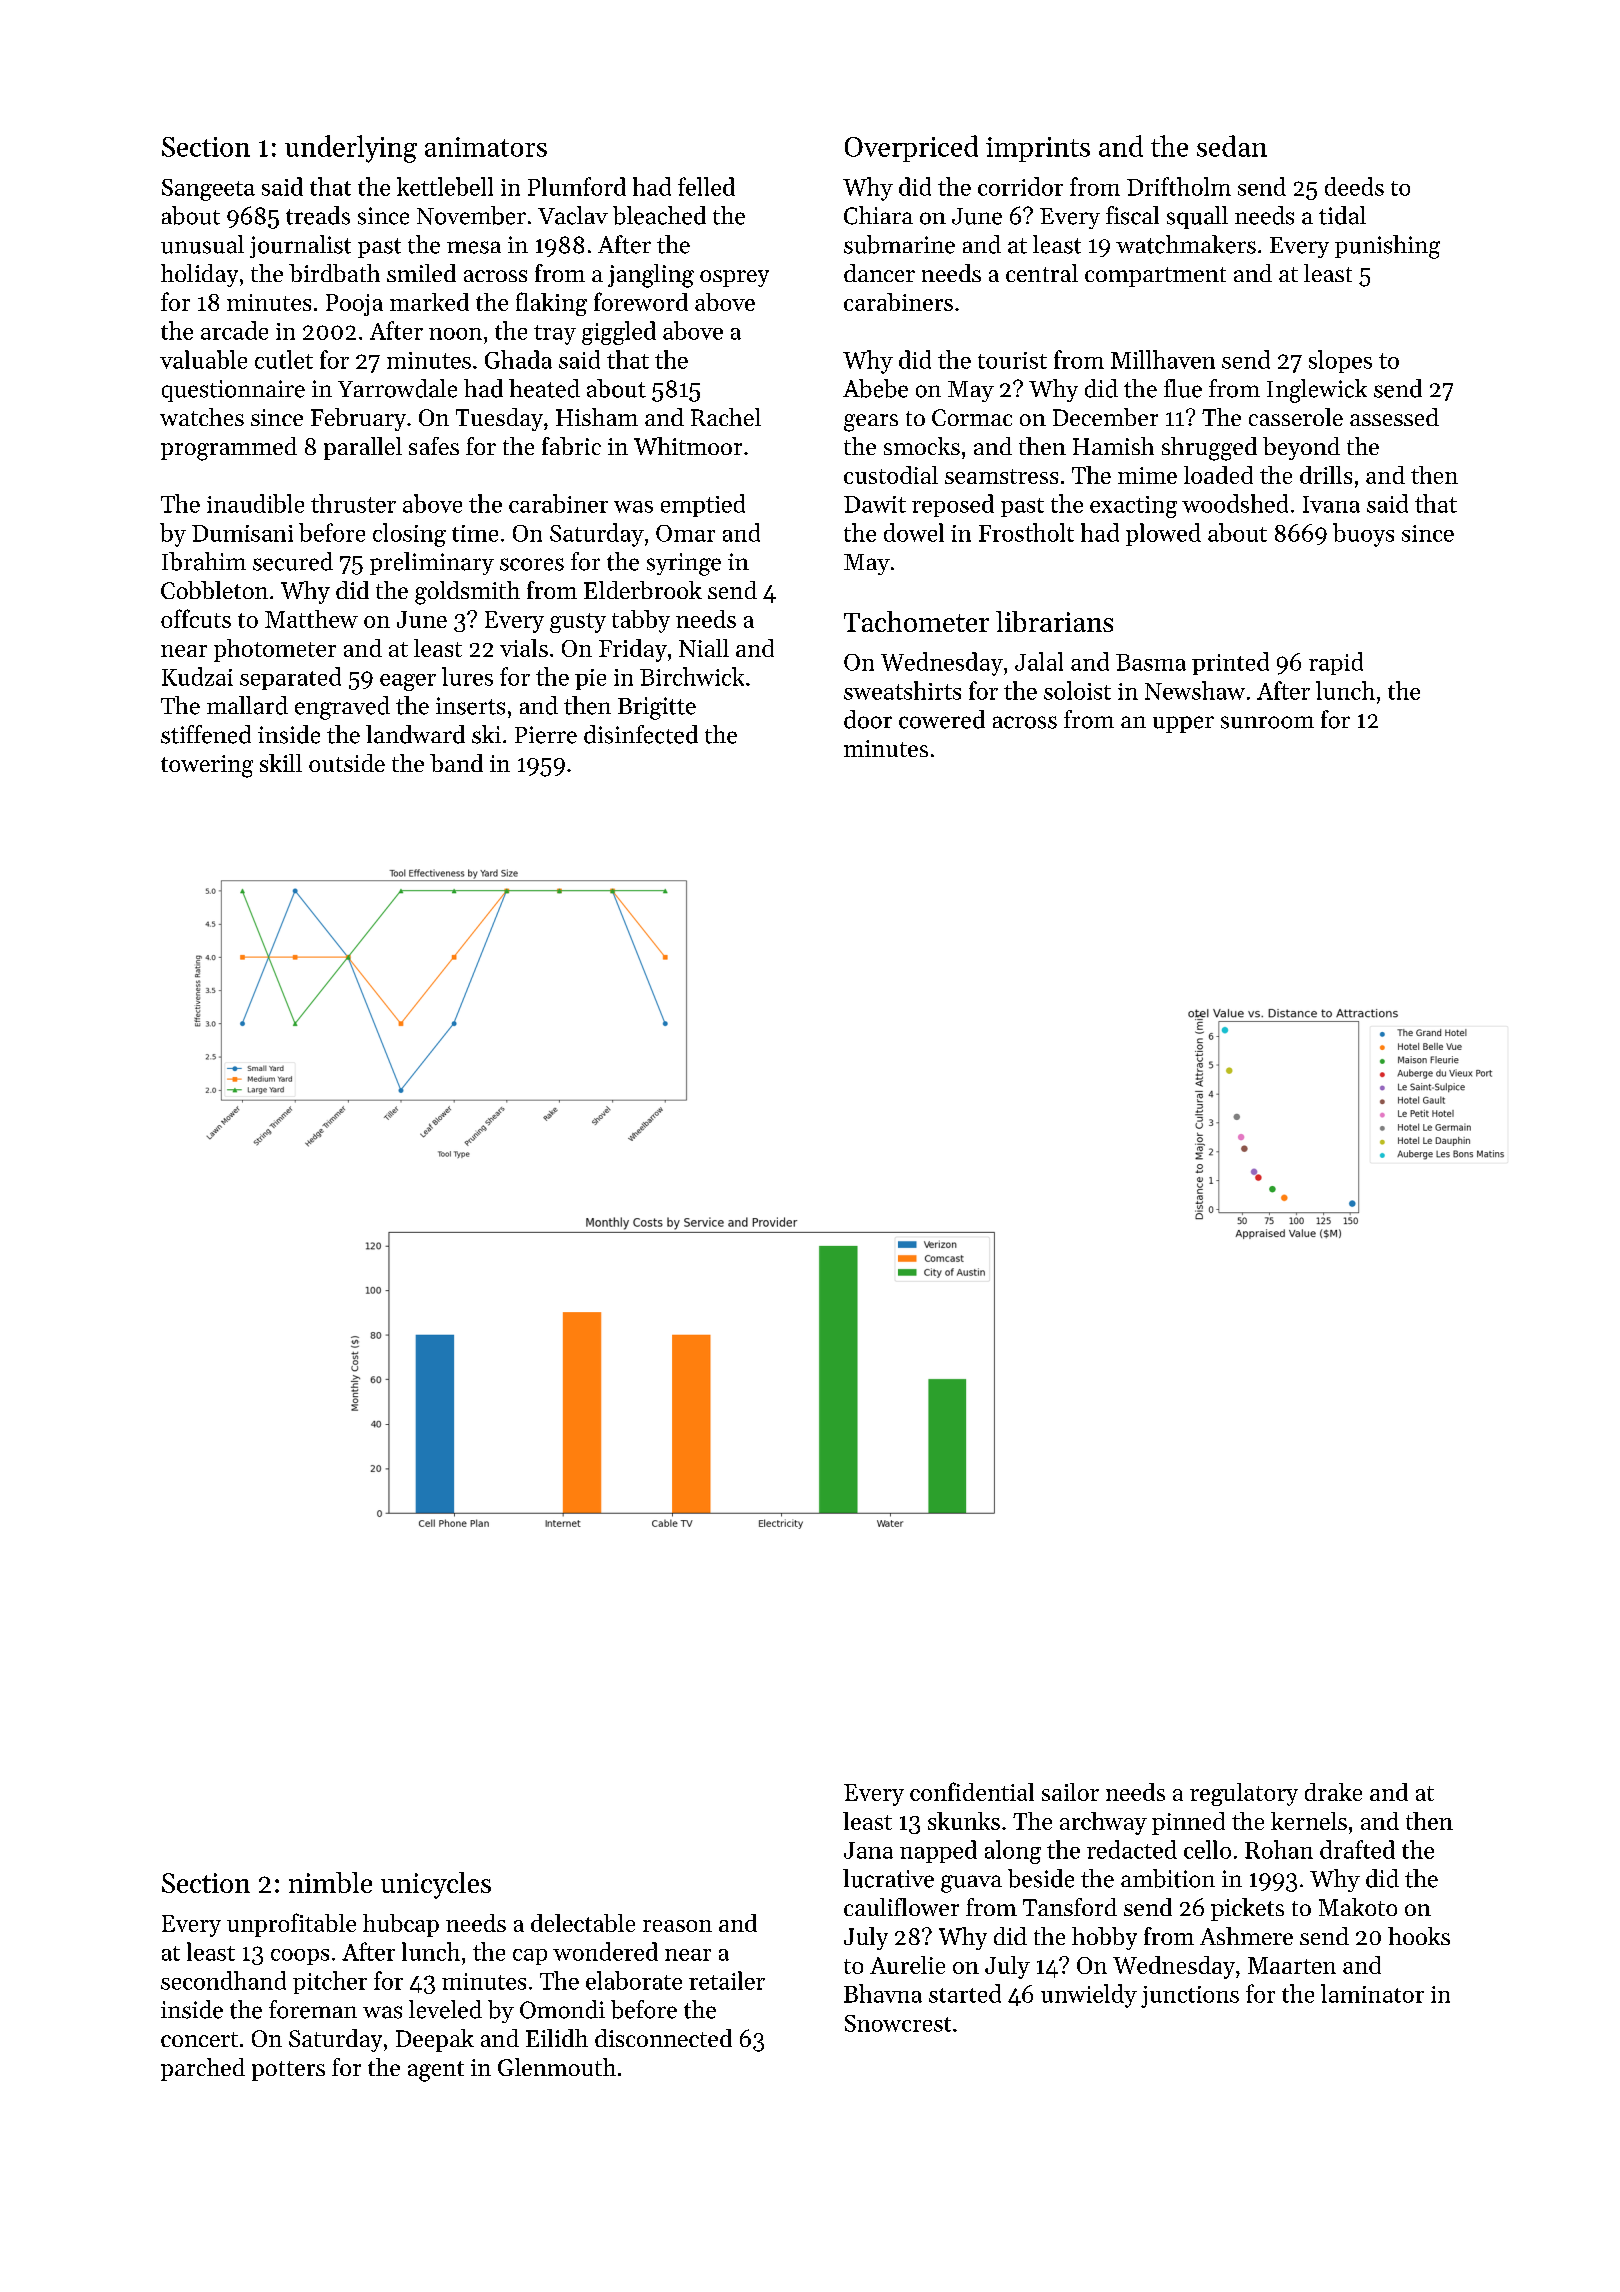 This screenshot has width=1620, height=2292. Describe the element at coordinates (1151, 662) in the screenshot. I see `Basma` at that location.
